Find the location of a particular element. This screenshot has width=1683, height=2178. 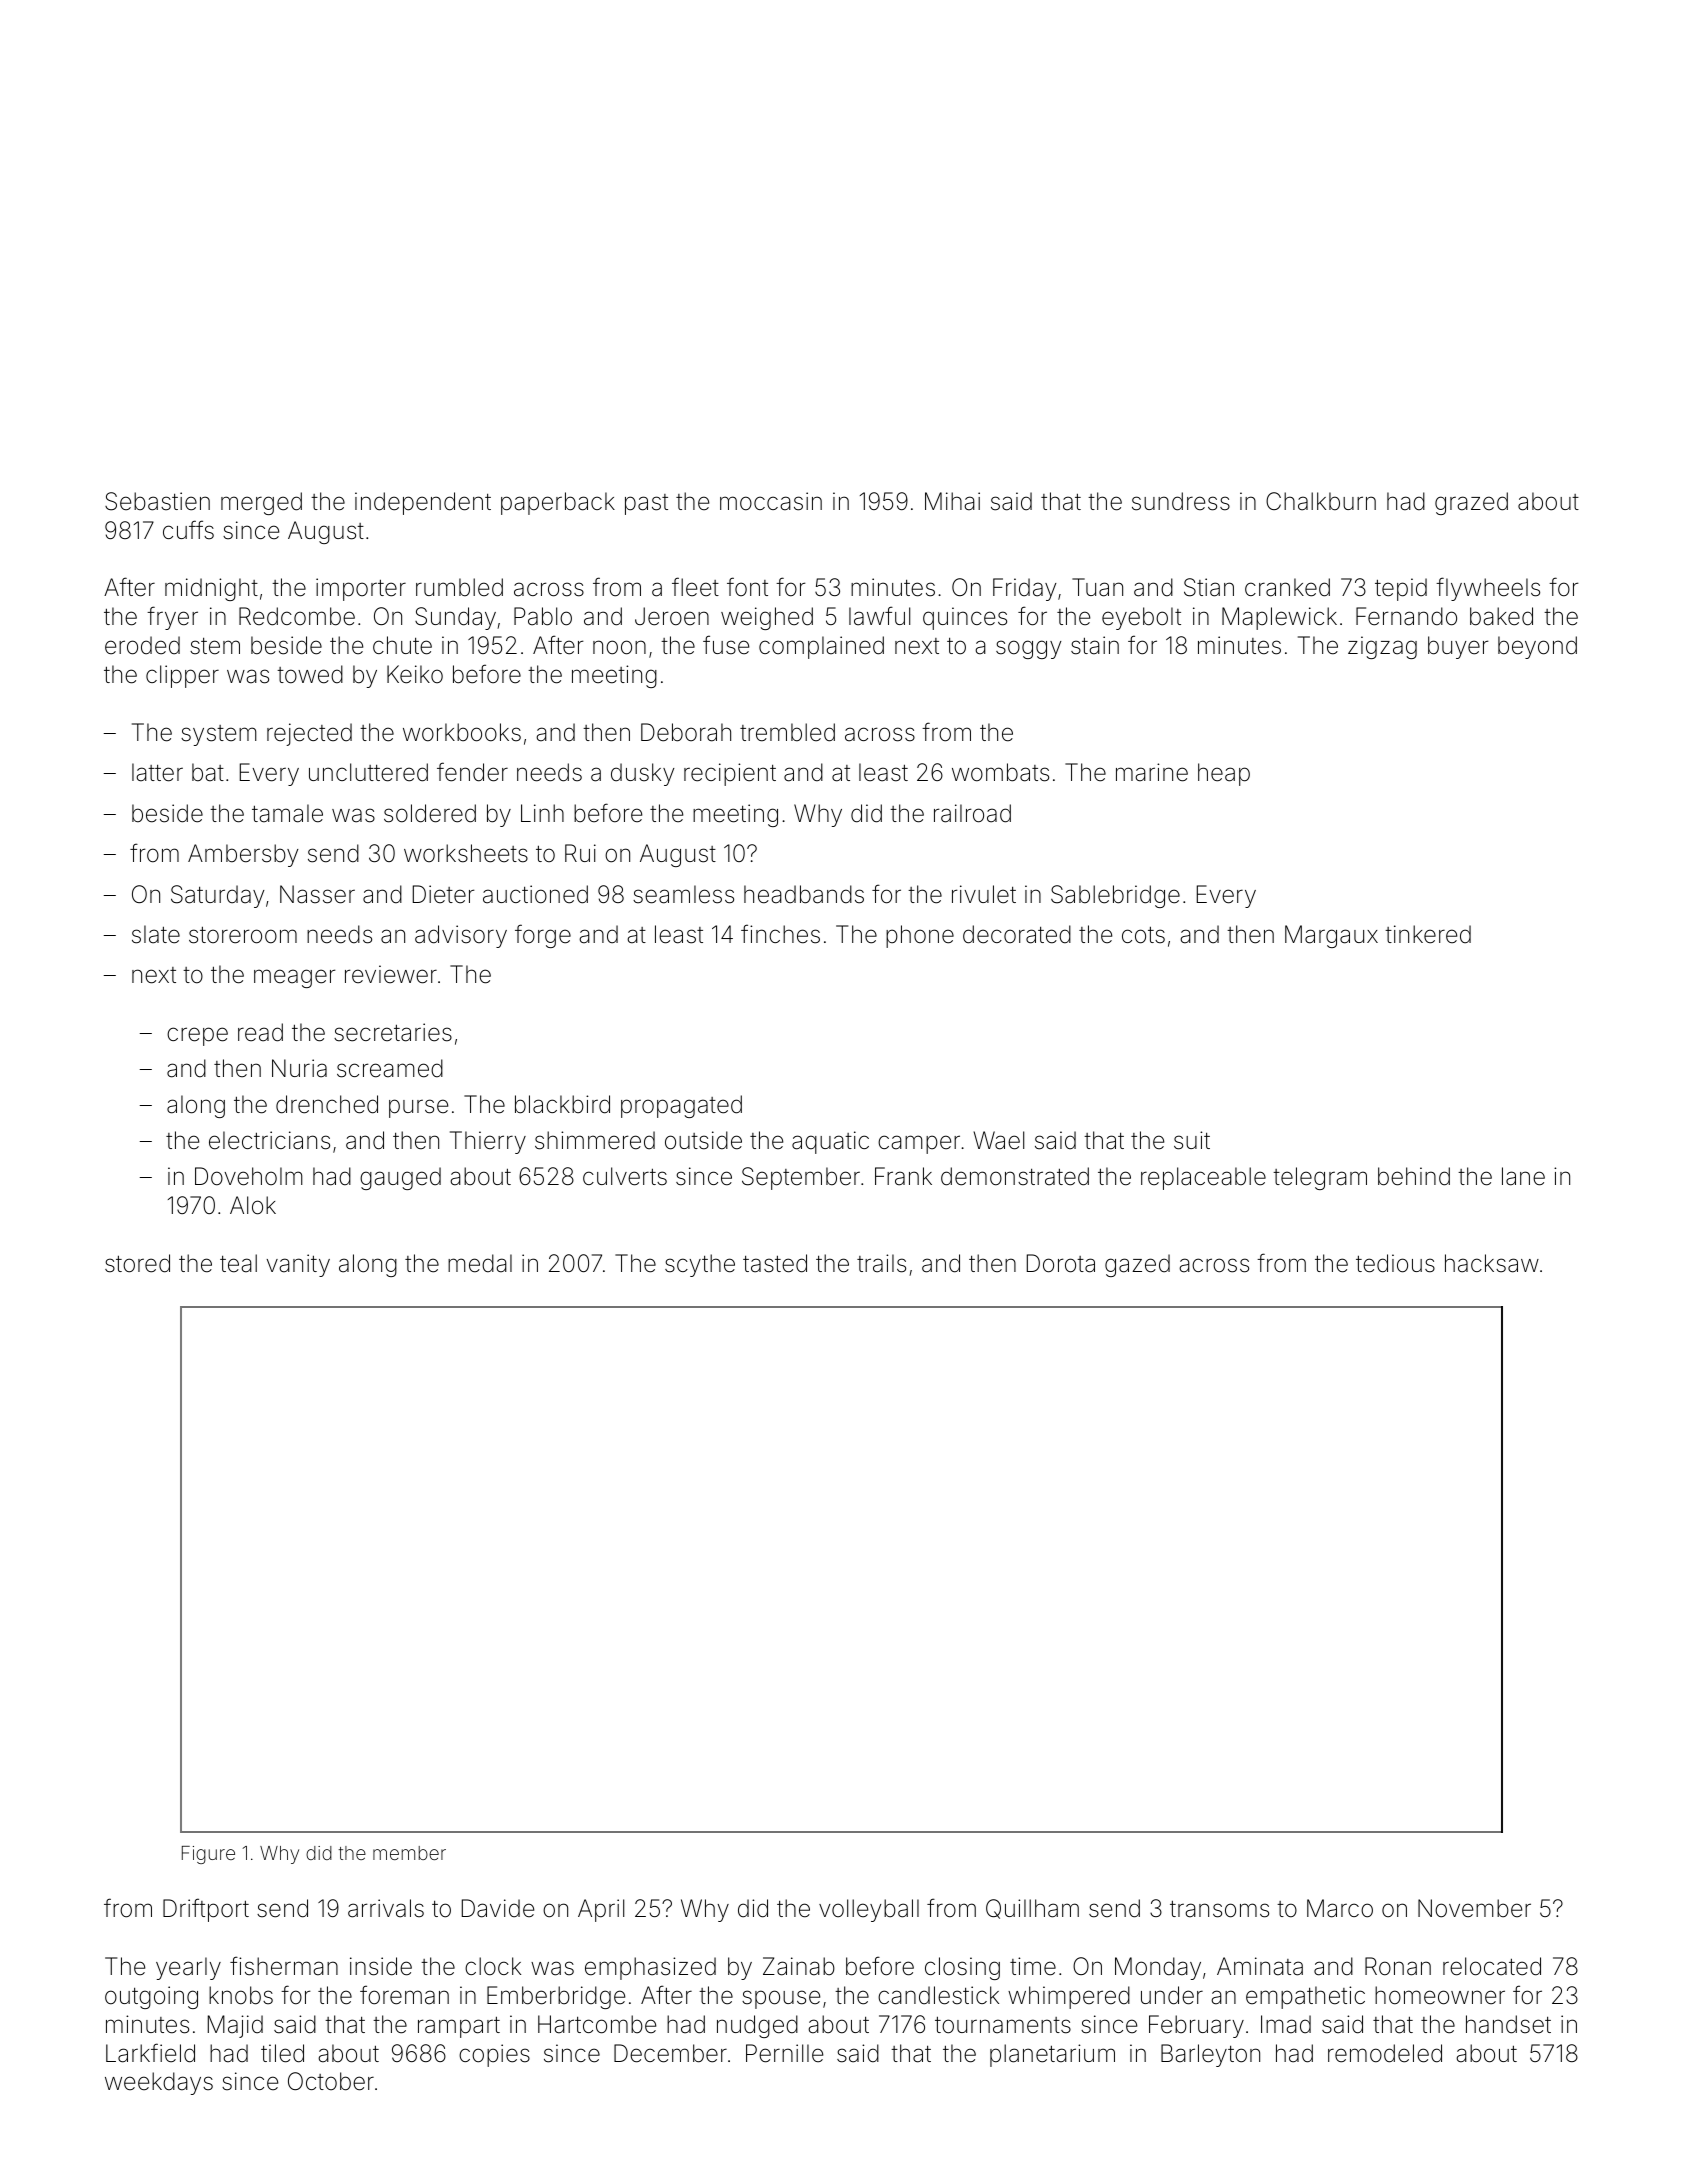

screamed is located at coordinates (390, 1068).
